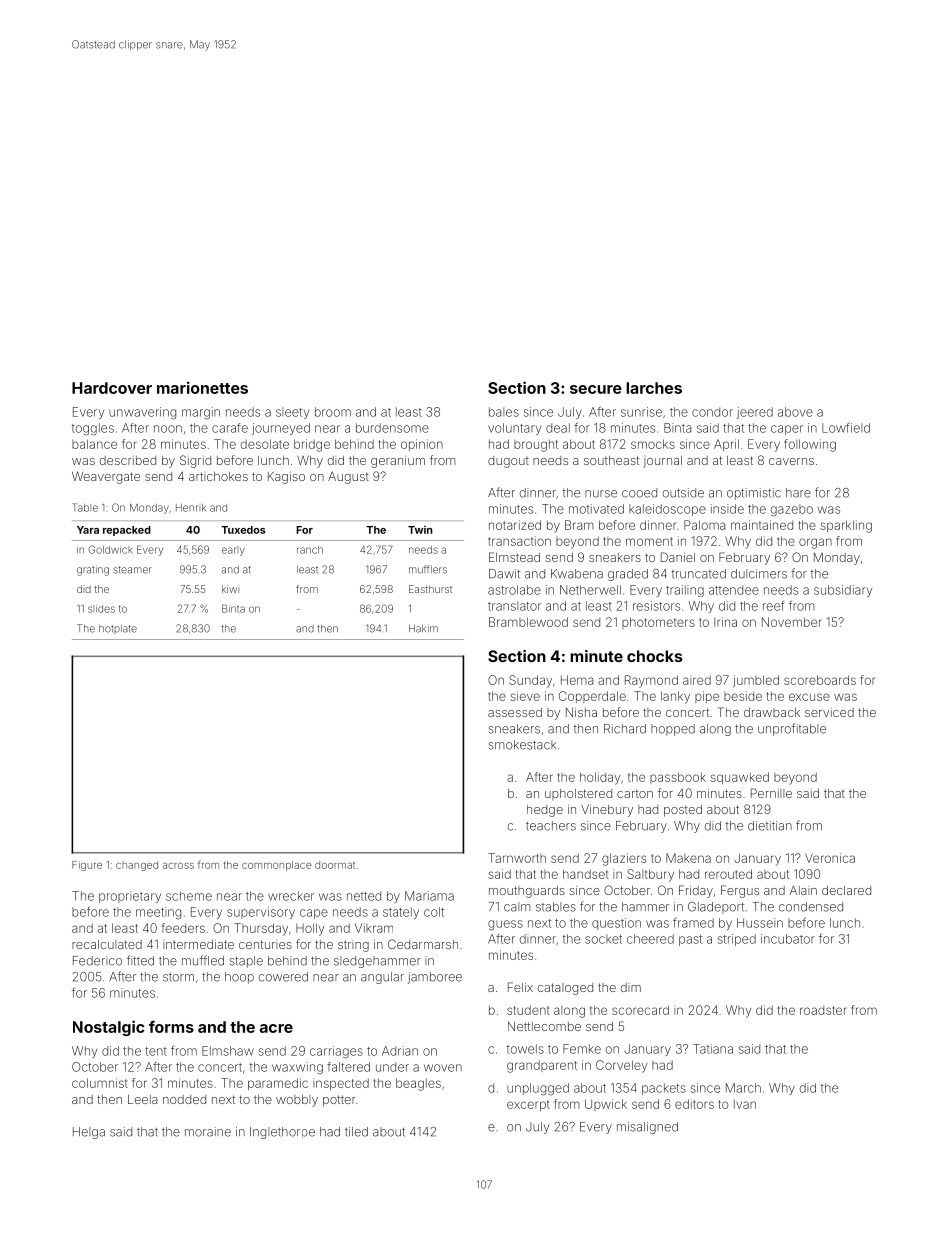 The height and width of the page is (1233, 952). What do you see at coordinates (291, 896) in the page?
I see `wrecker` at bounding box center [291, 896].
